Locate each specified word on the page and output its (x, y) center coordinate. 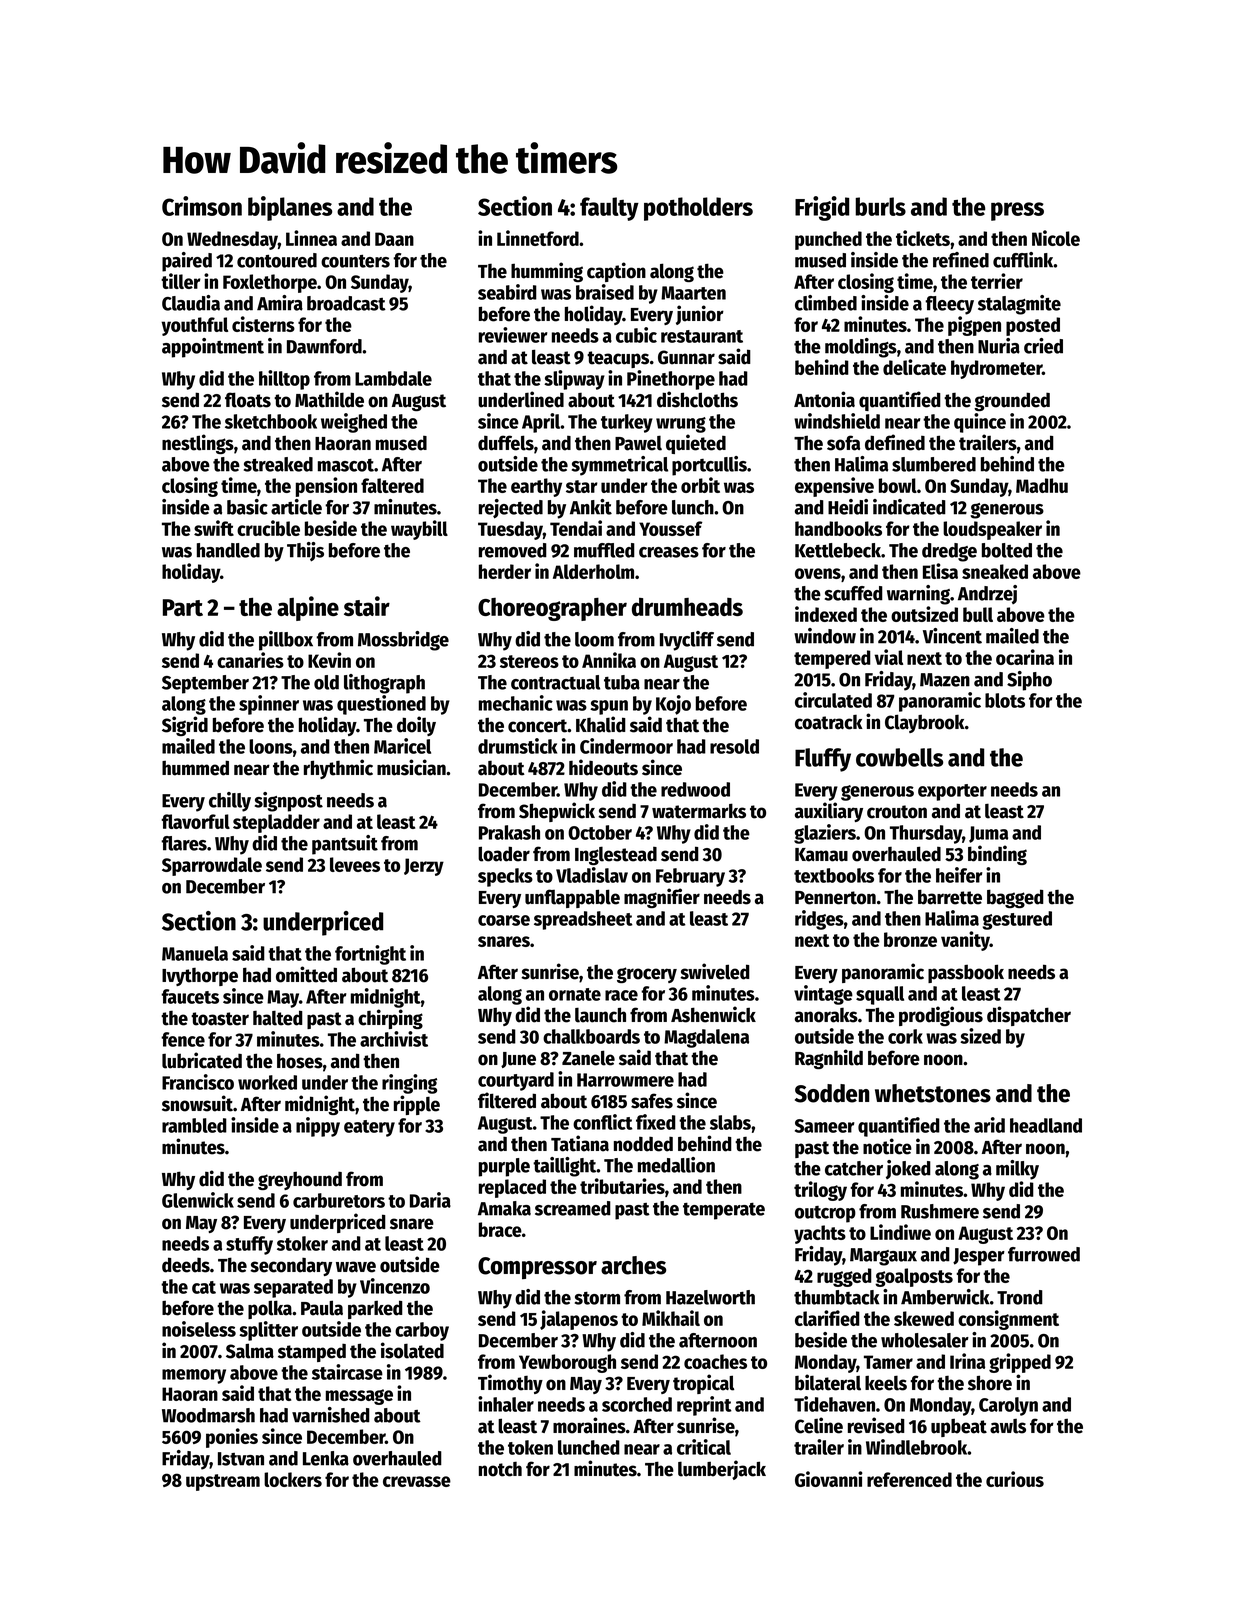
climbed (826, 303)
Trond (1020, 1297)
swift (214, 528)
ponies (232, 1438)
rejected (511, 509)
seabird (507, 292)
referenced (909, 1479)
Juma (988, 834)
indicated (909, 507)
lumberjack (722, 1470)
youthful (194, 326)
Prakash (509, 832)
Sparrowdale (212, 866)
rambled (194, 1125)
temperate (724, 1211)
